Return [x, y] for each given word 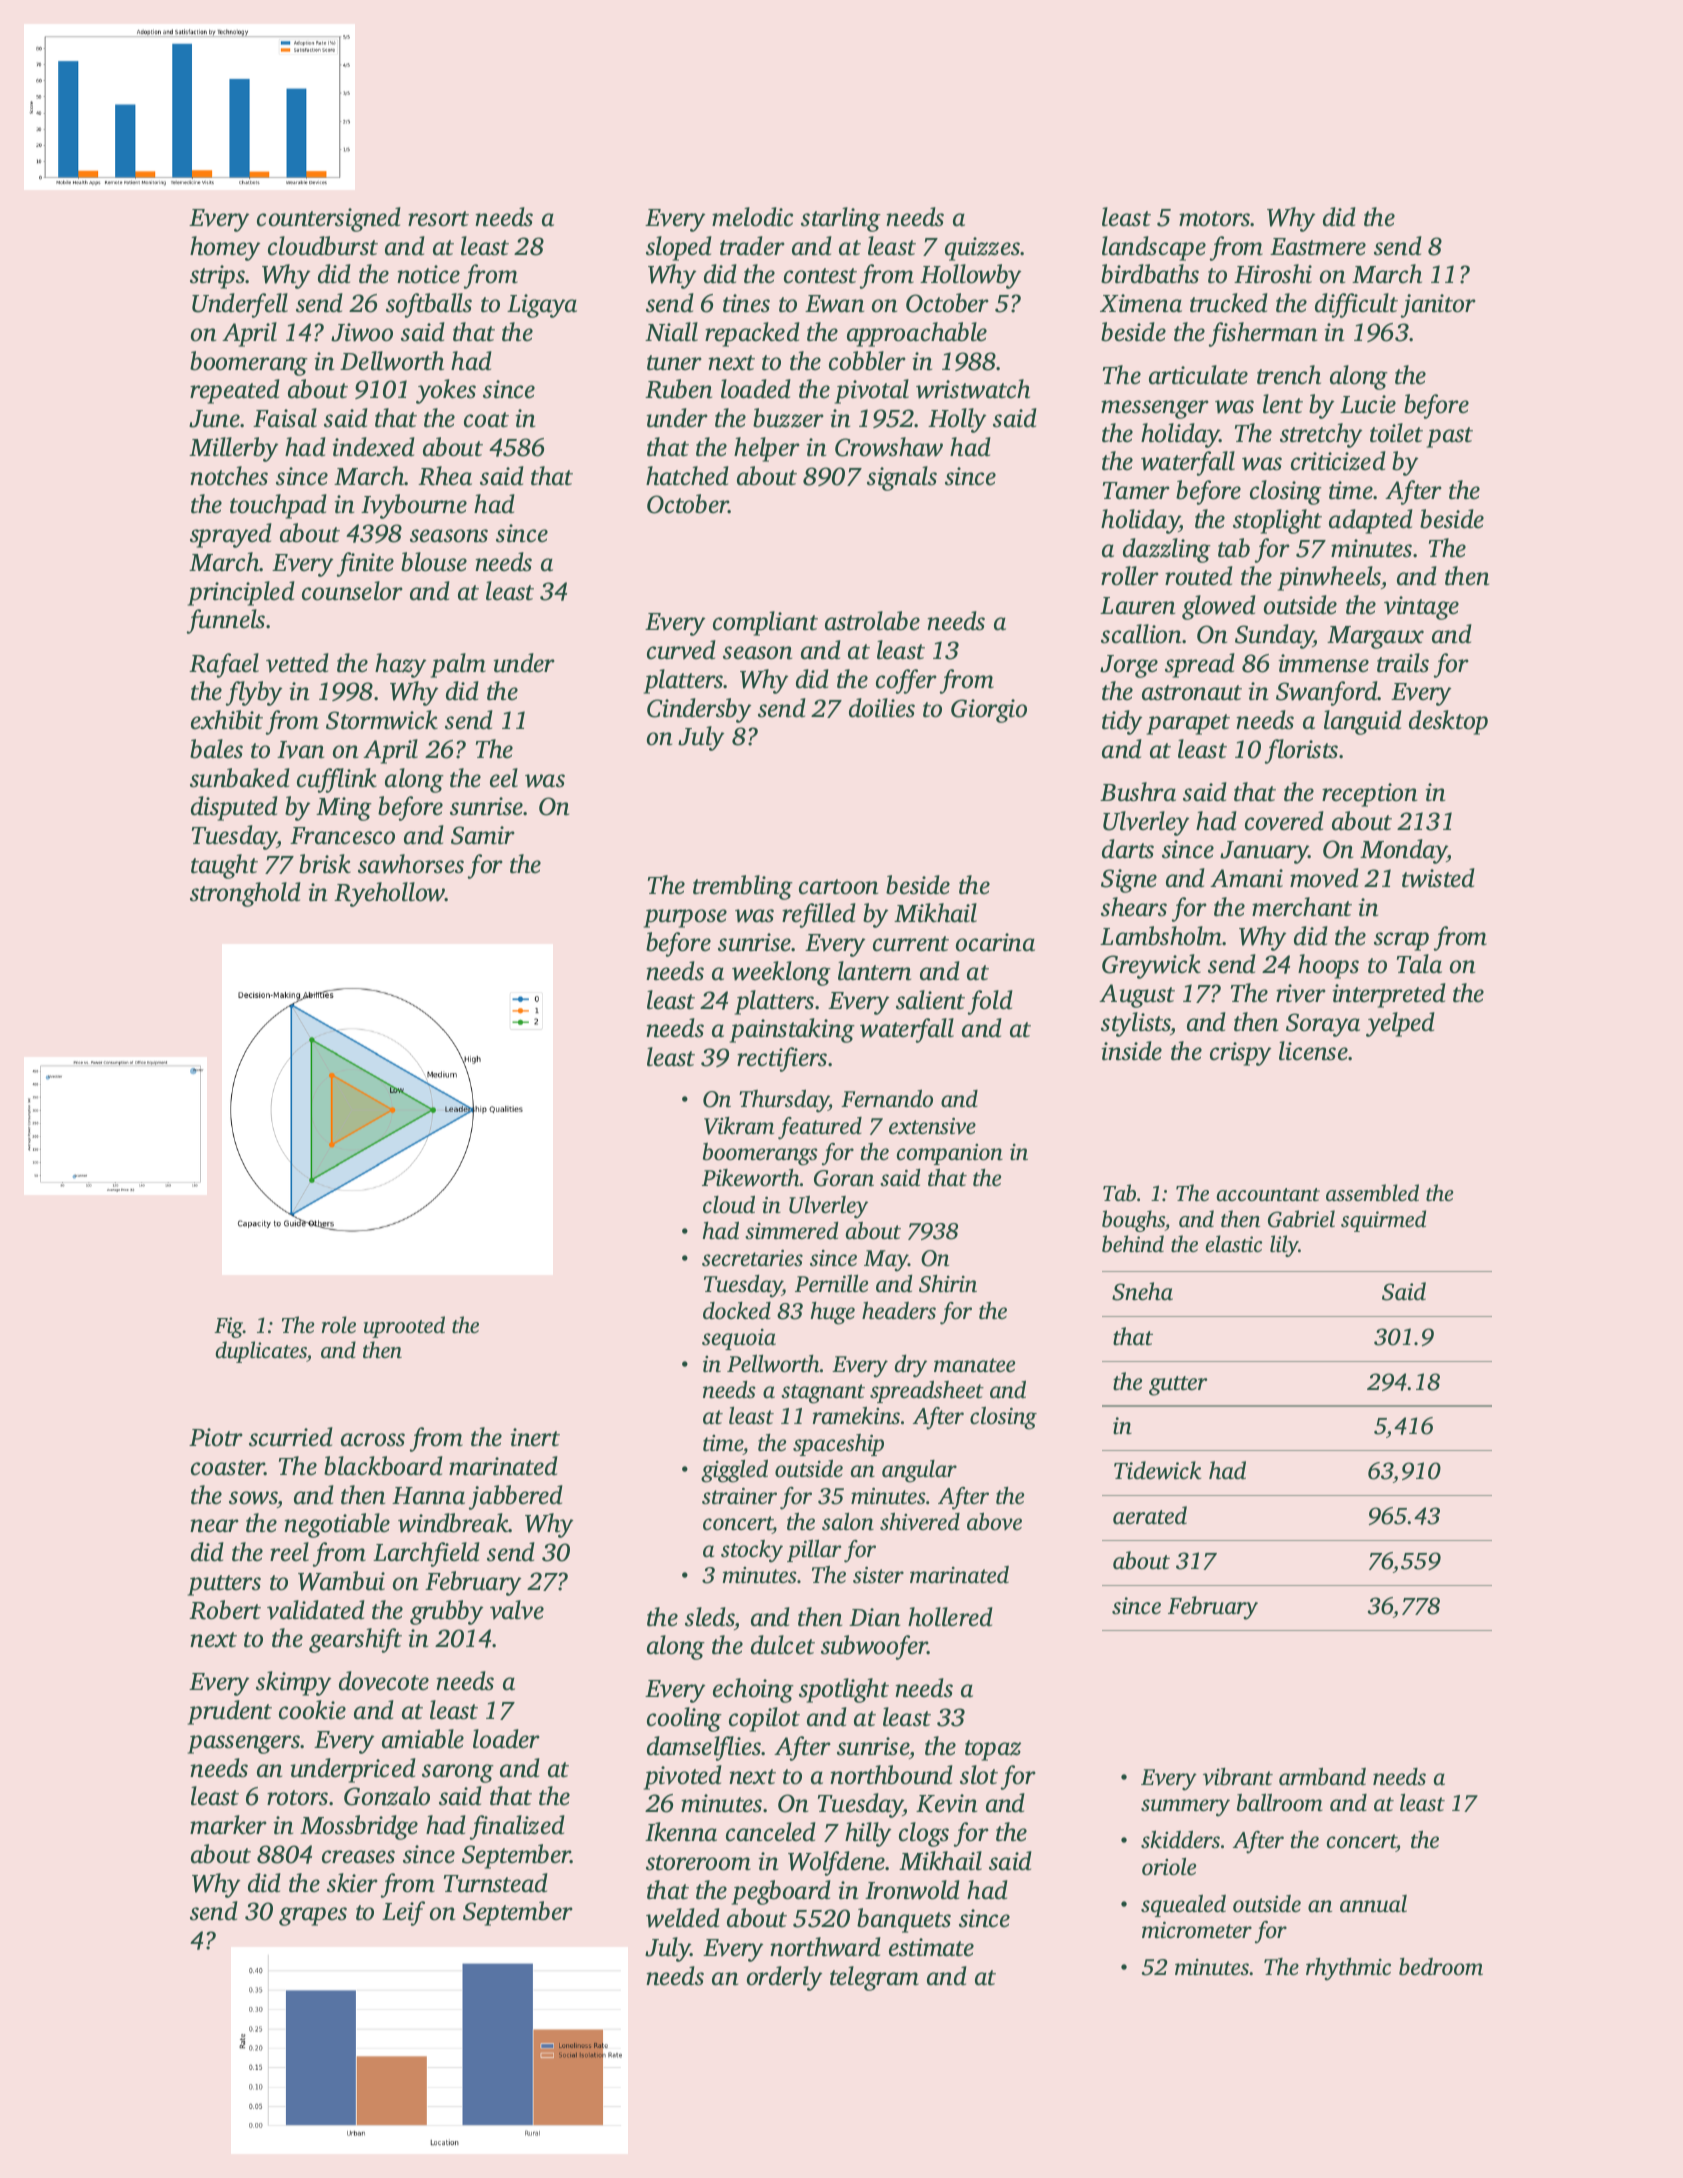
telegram [874, 1978]
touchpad [278, 506]
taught [224, 866]
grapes [313, 1916]
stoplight [1277, 521]
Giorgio [989, 711]
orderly [784, 1978]
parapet [1188, 724]
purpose [685, 918]
